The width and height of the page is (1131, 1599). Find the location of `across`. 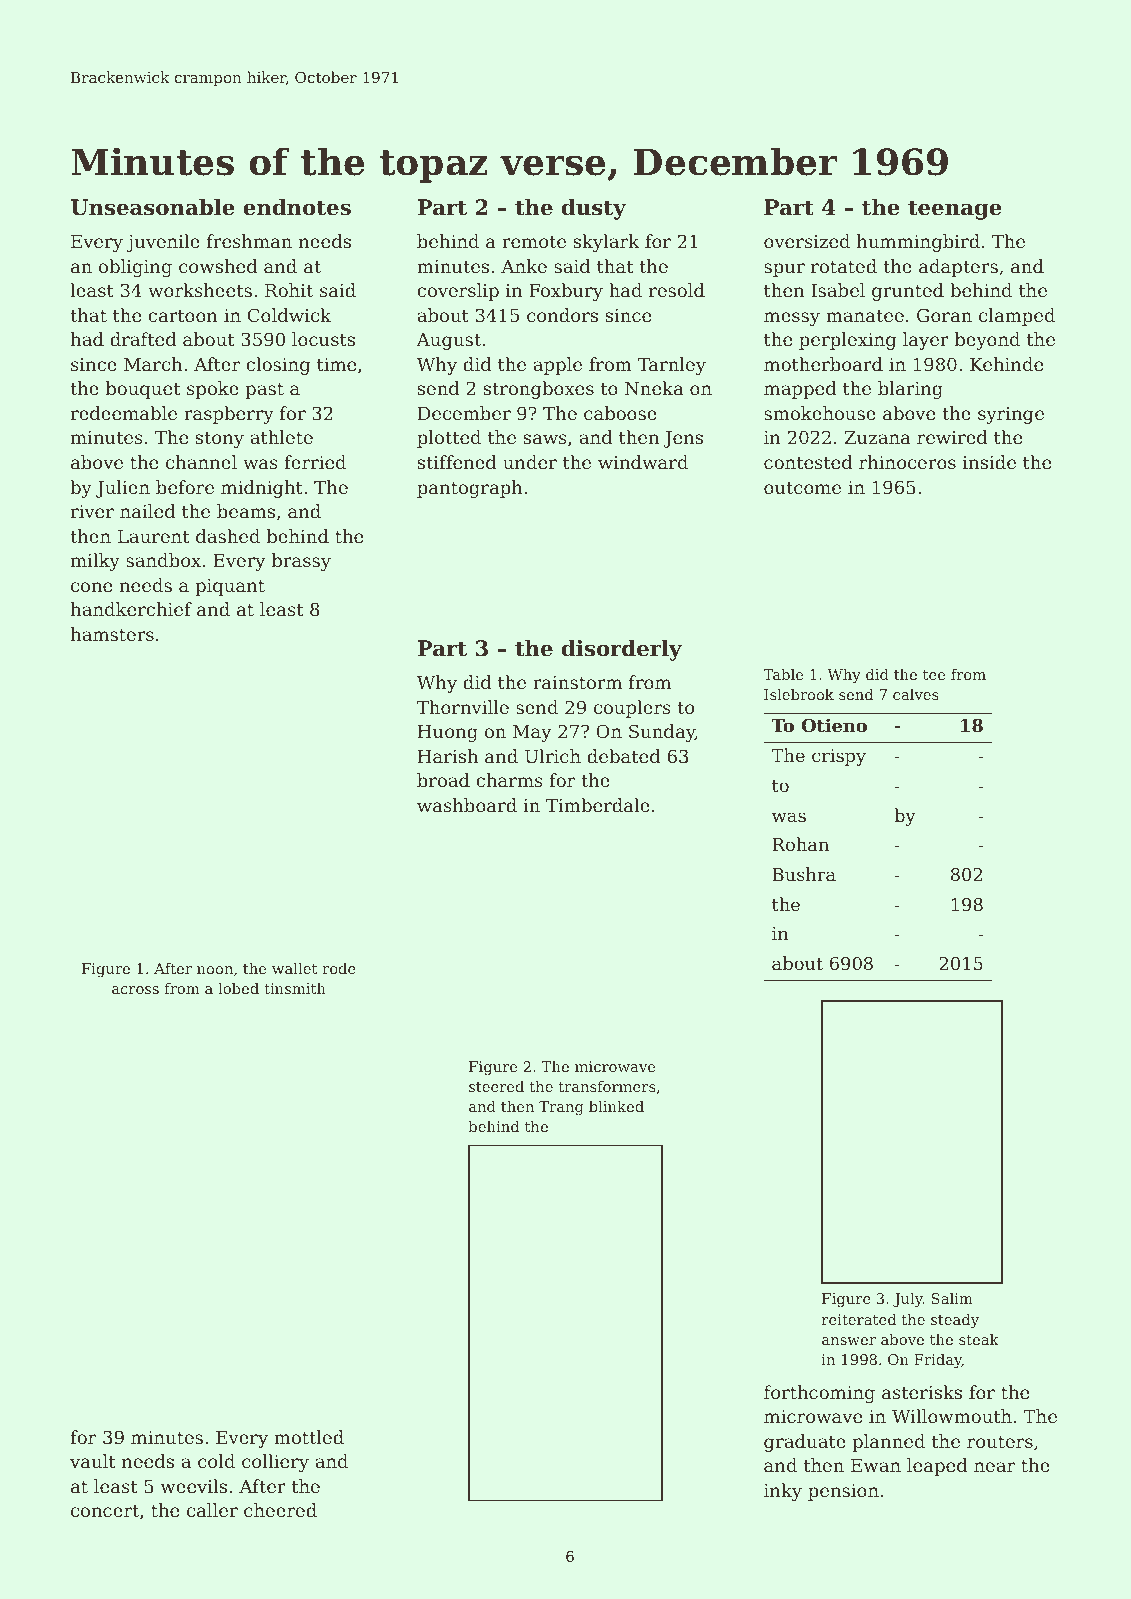

across is located at coordinates (135, 990).
